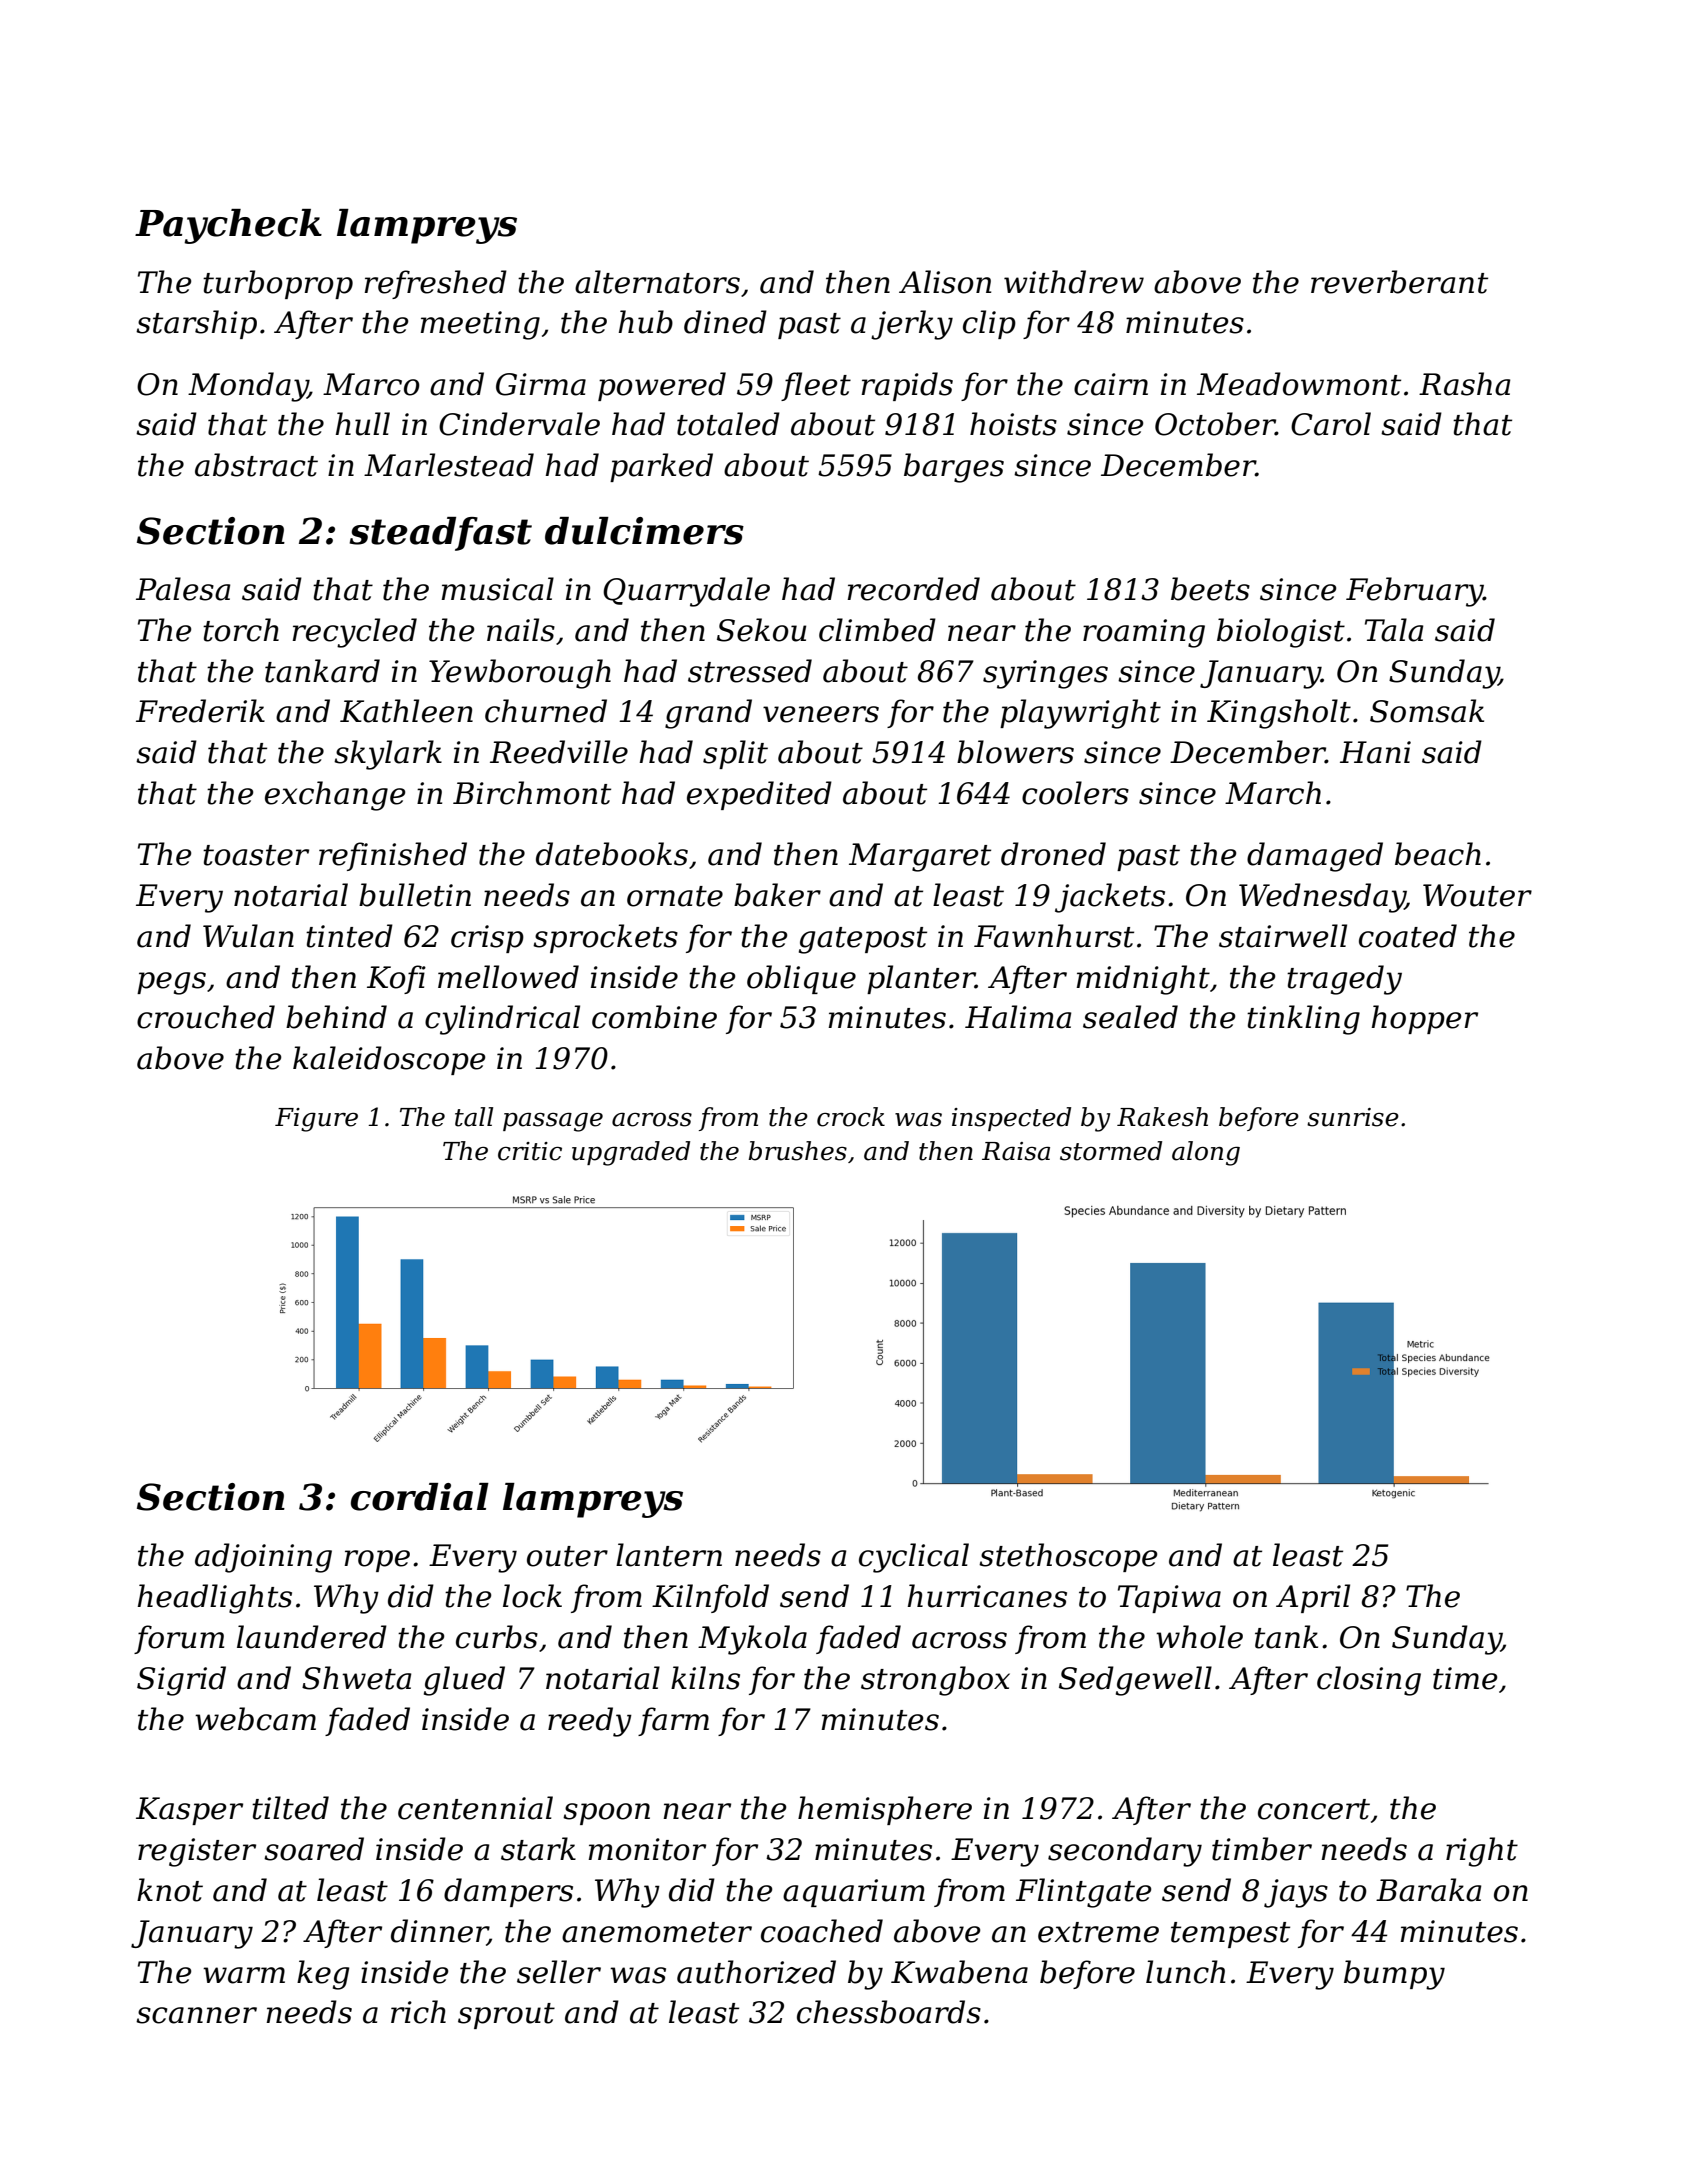 The height and width of the screenshot is (2178, 1683). Describe the element at coordinates (389, 1060) in the screenshot. I see `kaleidoscope` at that location.
